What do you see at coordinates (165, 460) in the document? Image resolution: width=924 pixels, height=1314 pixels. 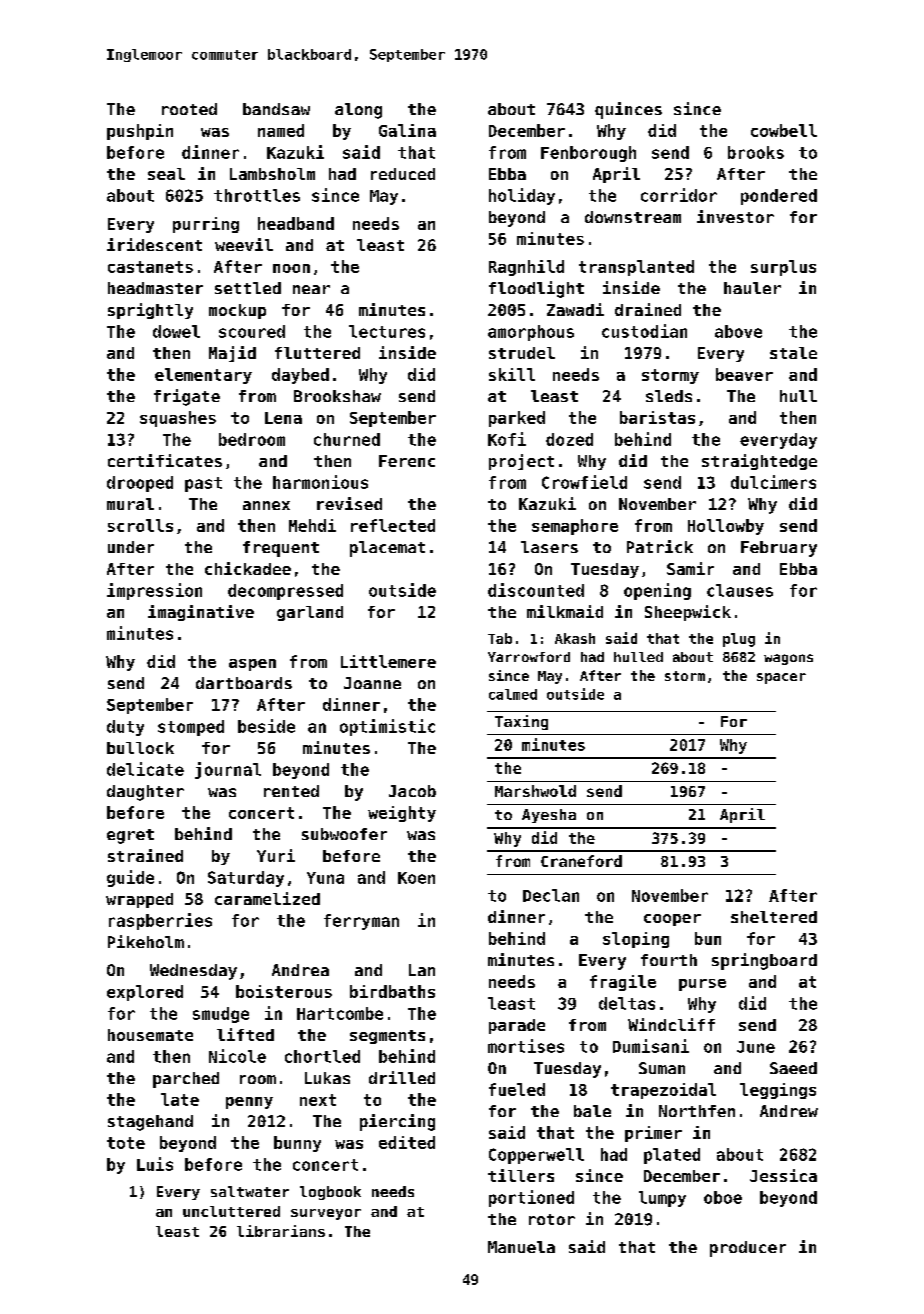 I see `certificates` at bounding box center [165, 460].
